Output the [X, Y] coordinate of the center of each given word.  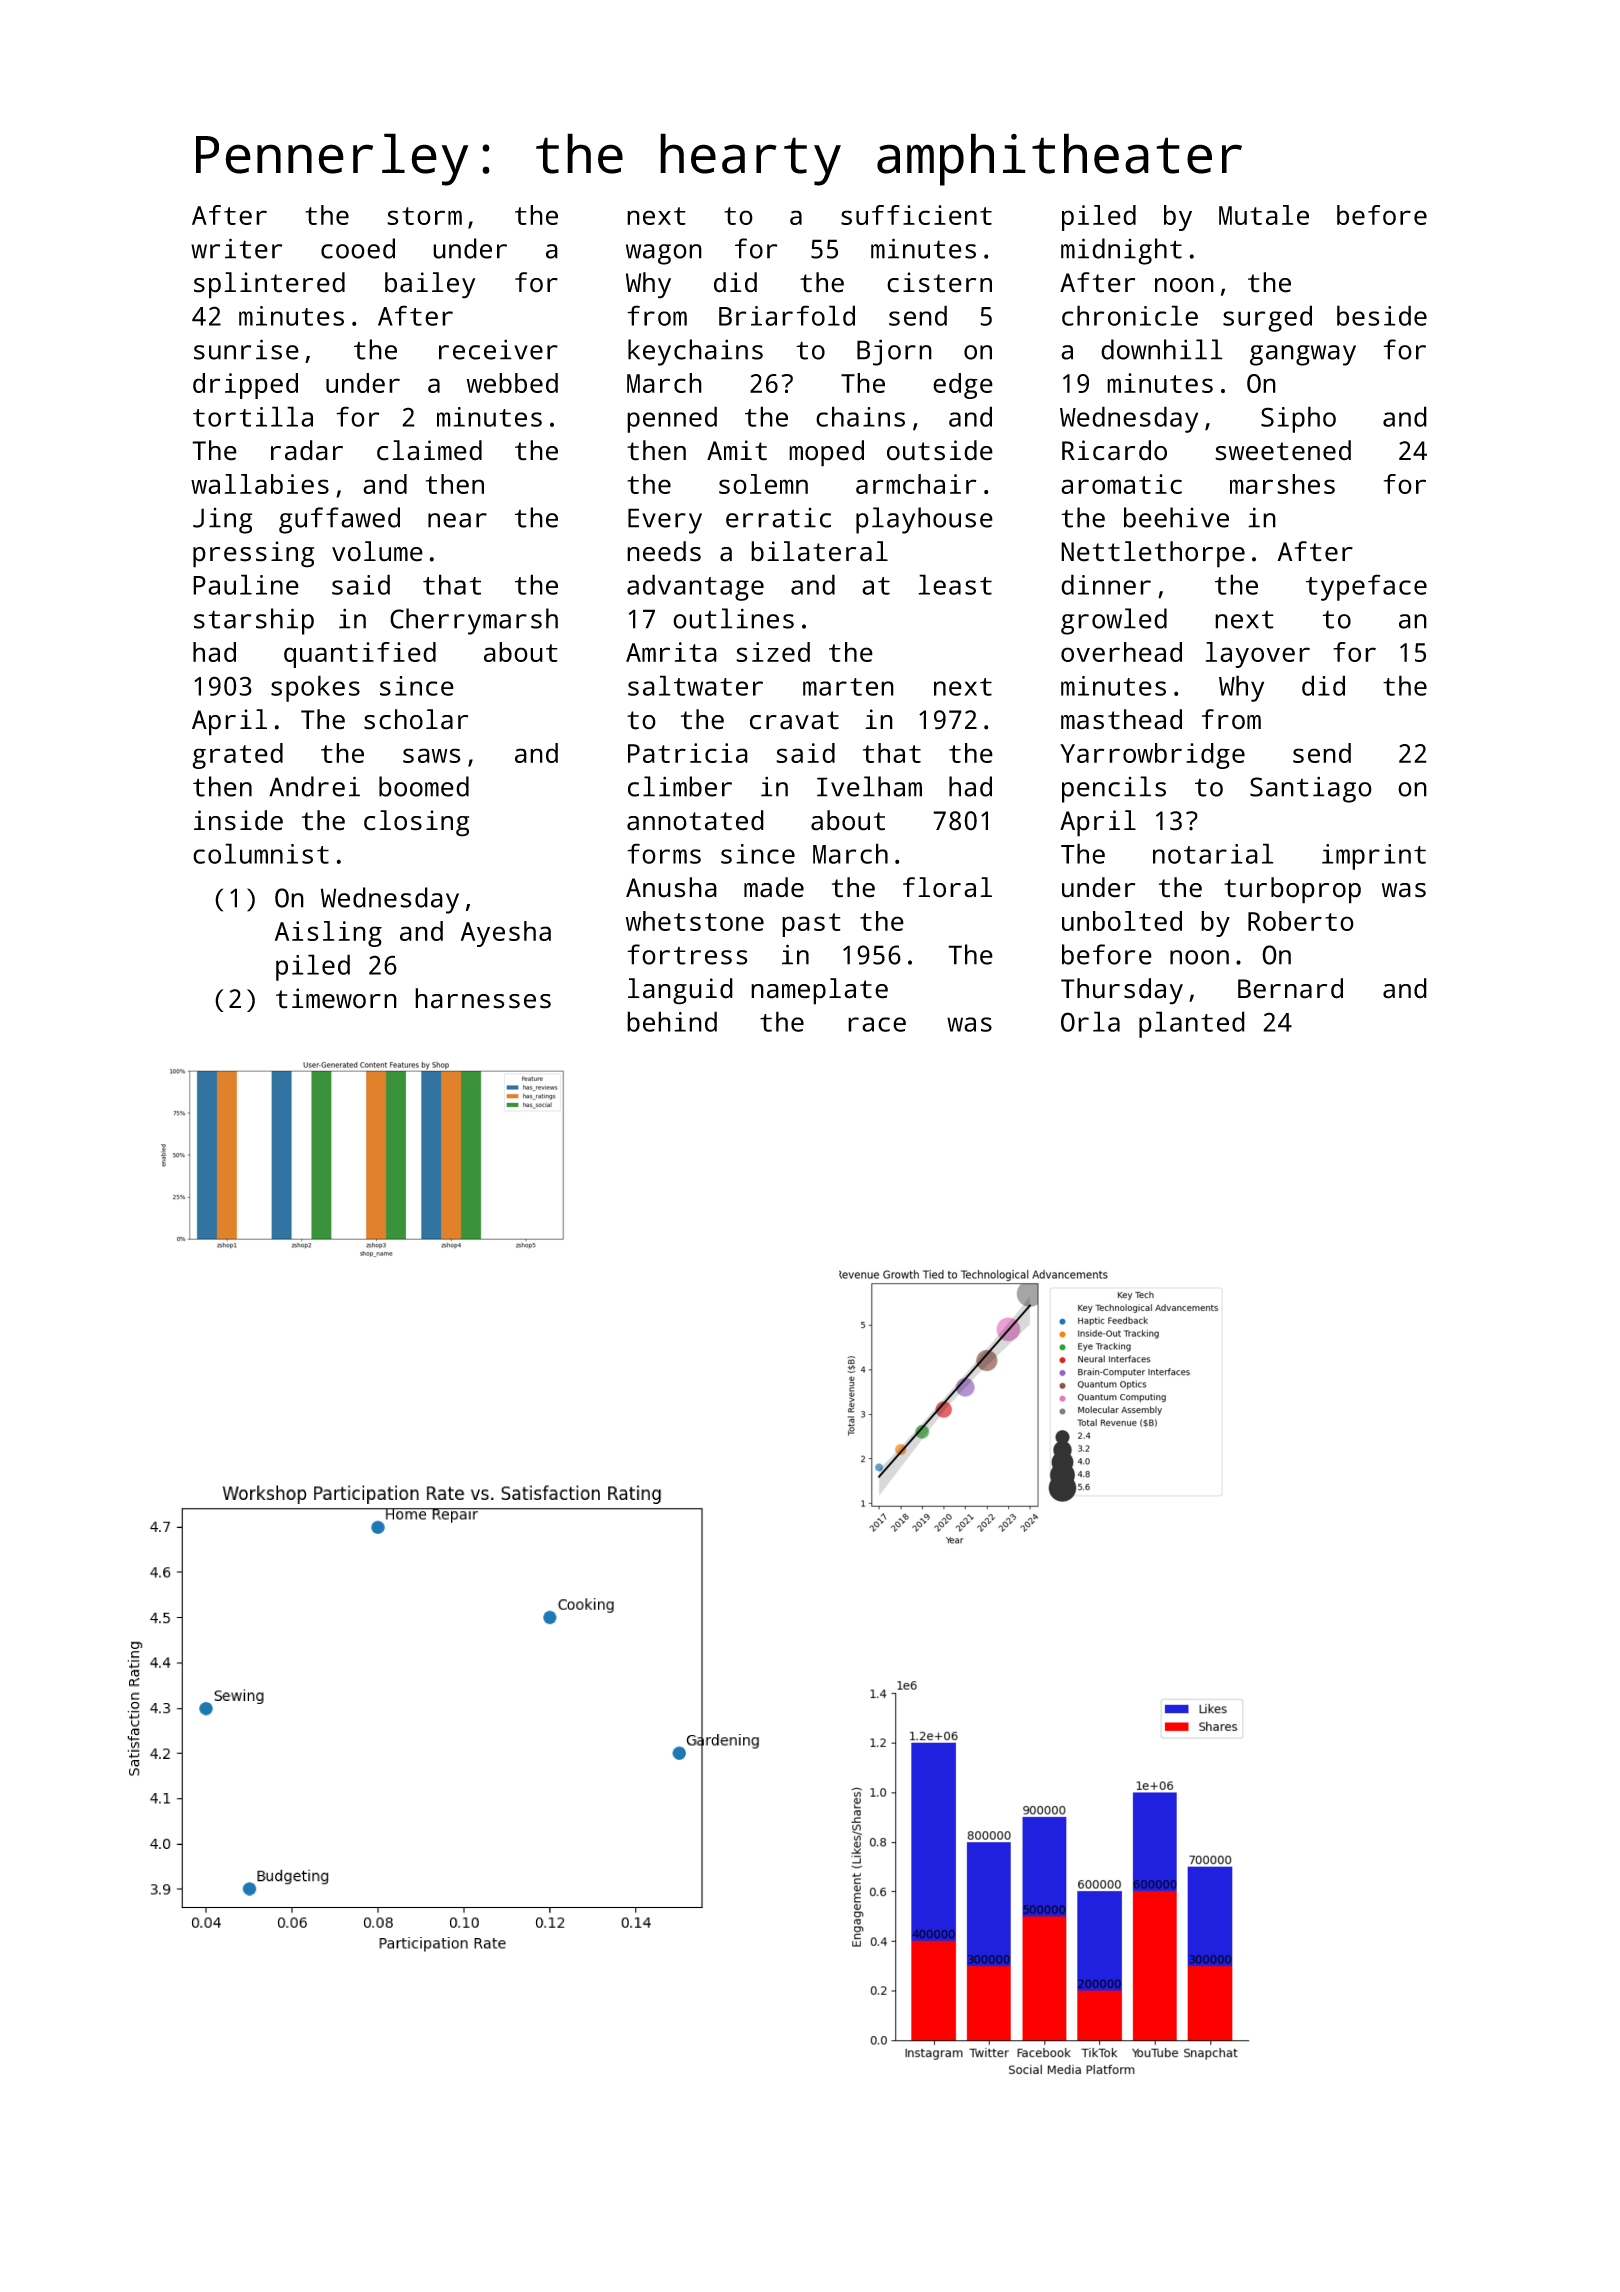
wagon [664, 254]
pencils [1114, 789]
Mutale [1264, 215]
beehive [1176, 517]
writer [236, 248]
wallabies [260, 484]
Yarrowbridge [1152, 756]
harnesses [483, 998]
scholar [416, 719]
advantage [695, 587]
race [877, 1024]
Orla [1090, 1021]
